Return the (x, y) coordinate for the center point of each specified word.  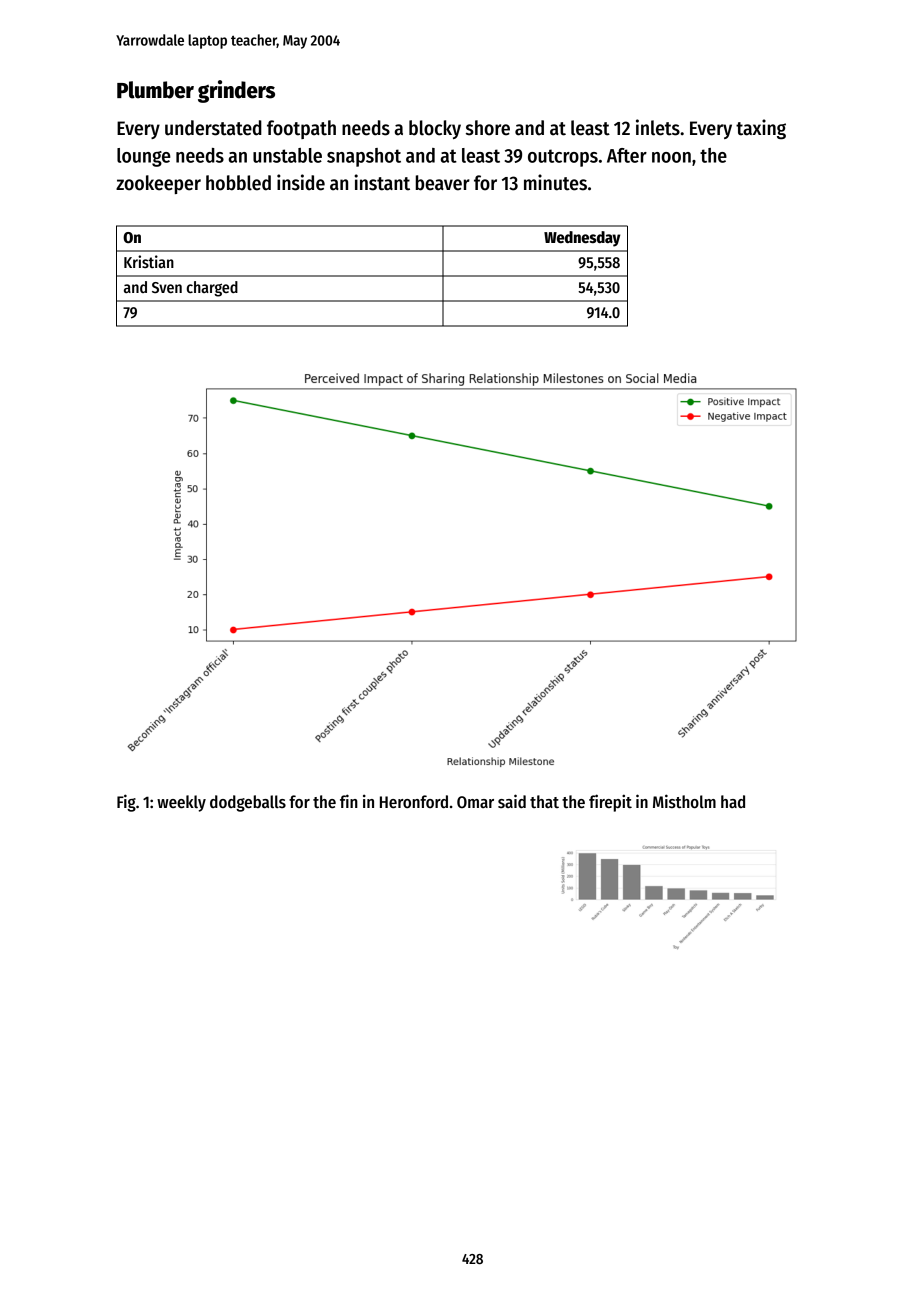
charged (212, 289)
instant (382, 182)
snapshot (364, 157)
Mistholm (684, 801)
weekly (181, 803)
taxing (761, 129)
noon (671, 157)
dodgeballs (248, 803)
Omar (475, 802)
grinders (236, 91)
